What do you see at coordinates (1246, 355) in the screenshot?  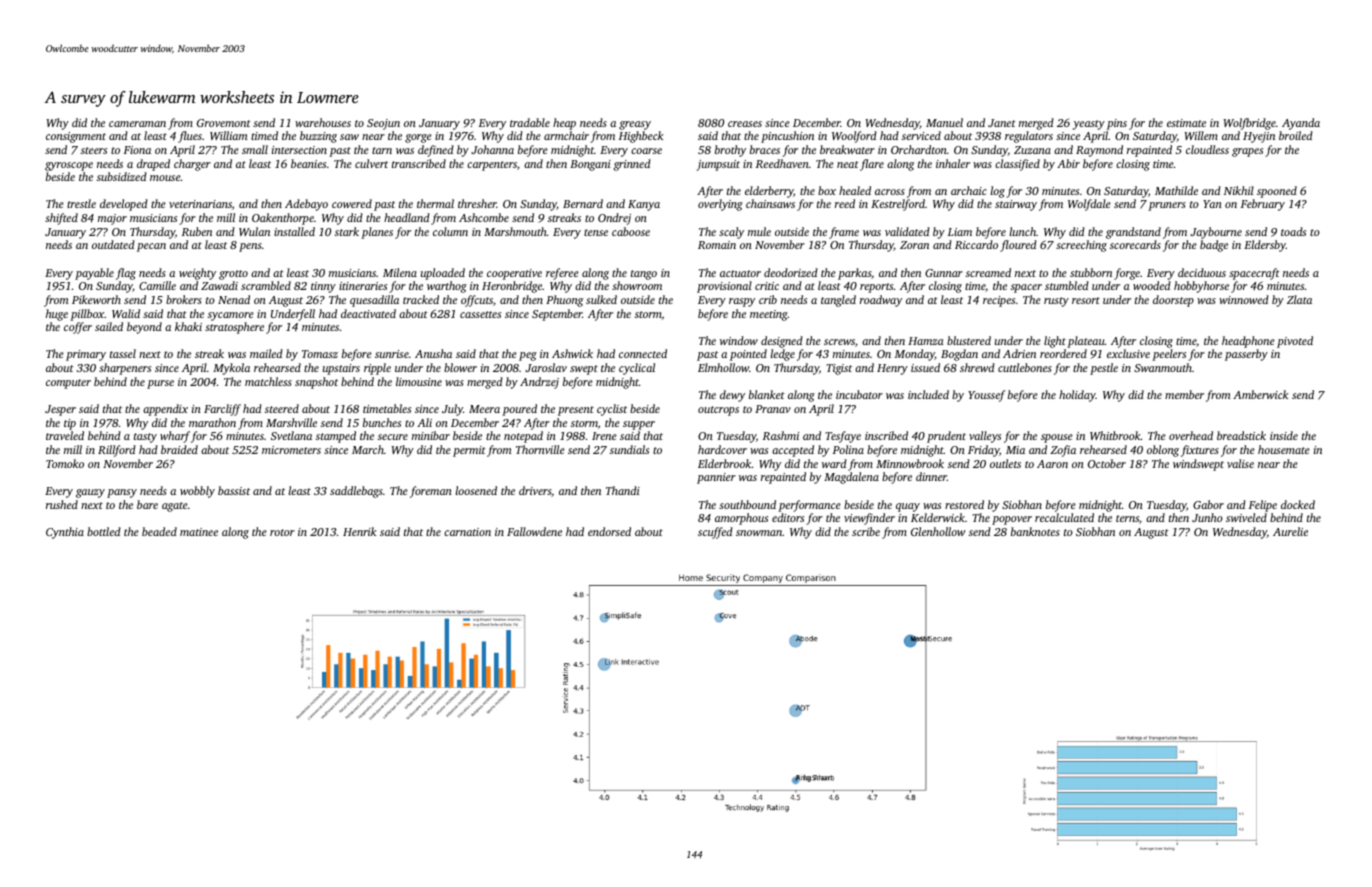 I see `passerby` at bounding box center [1246, 355].
